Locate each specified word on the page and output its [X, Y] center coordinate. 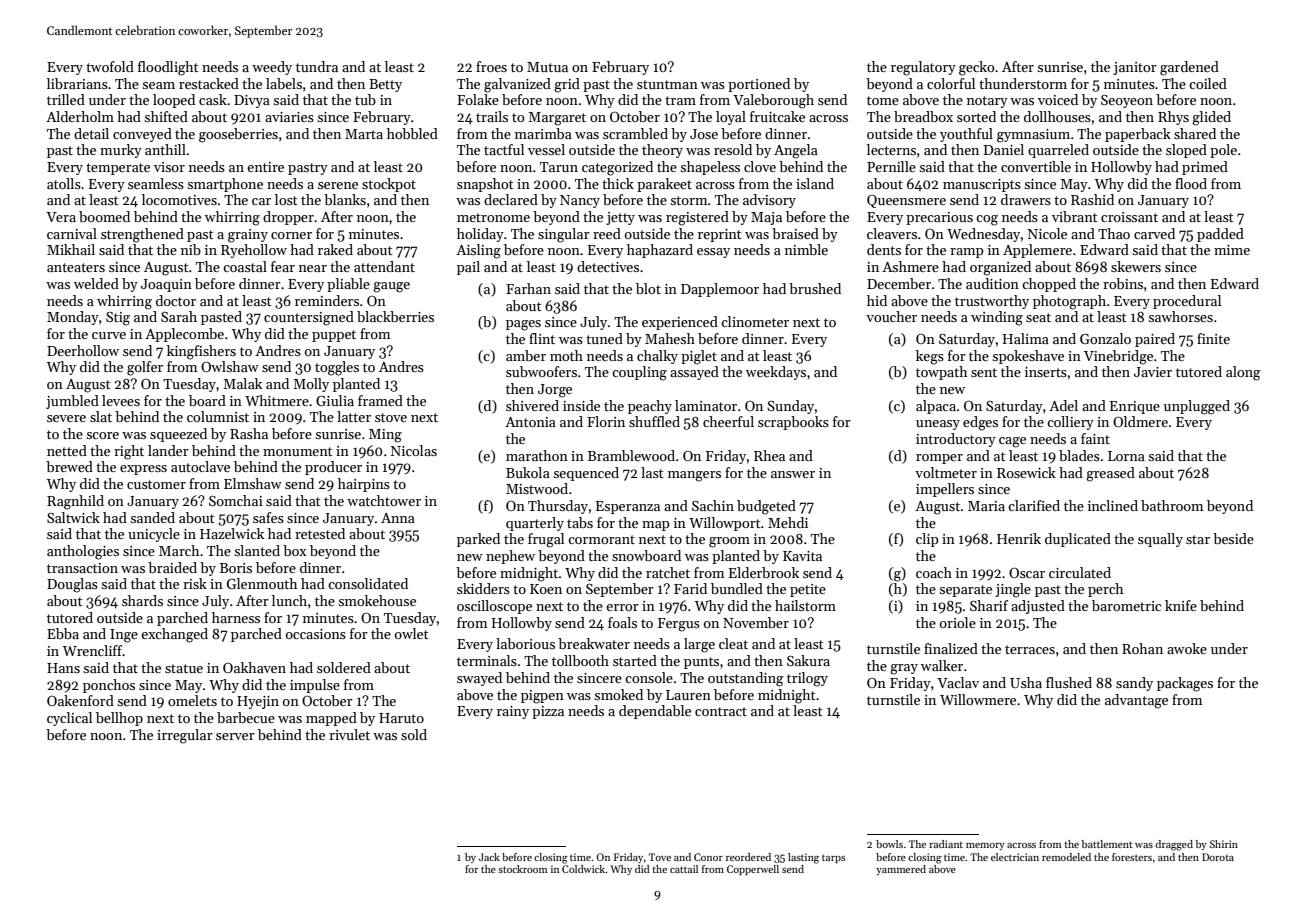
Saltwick [73, 517]
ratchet [668, 572]
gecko [976, 68]
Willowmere [978, 699]
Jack [489, 857]
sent [984, 372]
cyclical [69, 719]
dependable [655, 712]
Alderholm [80, 116]
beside [1233, 538]
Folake [478, 99]
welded [96, 283]
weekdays [776, 373]
